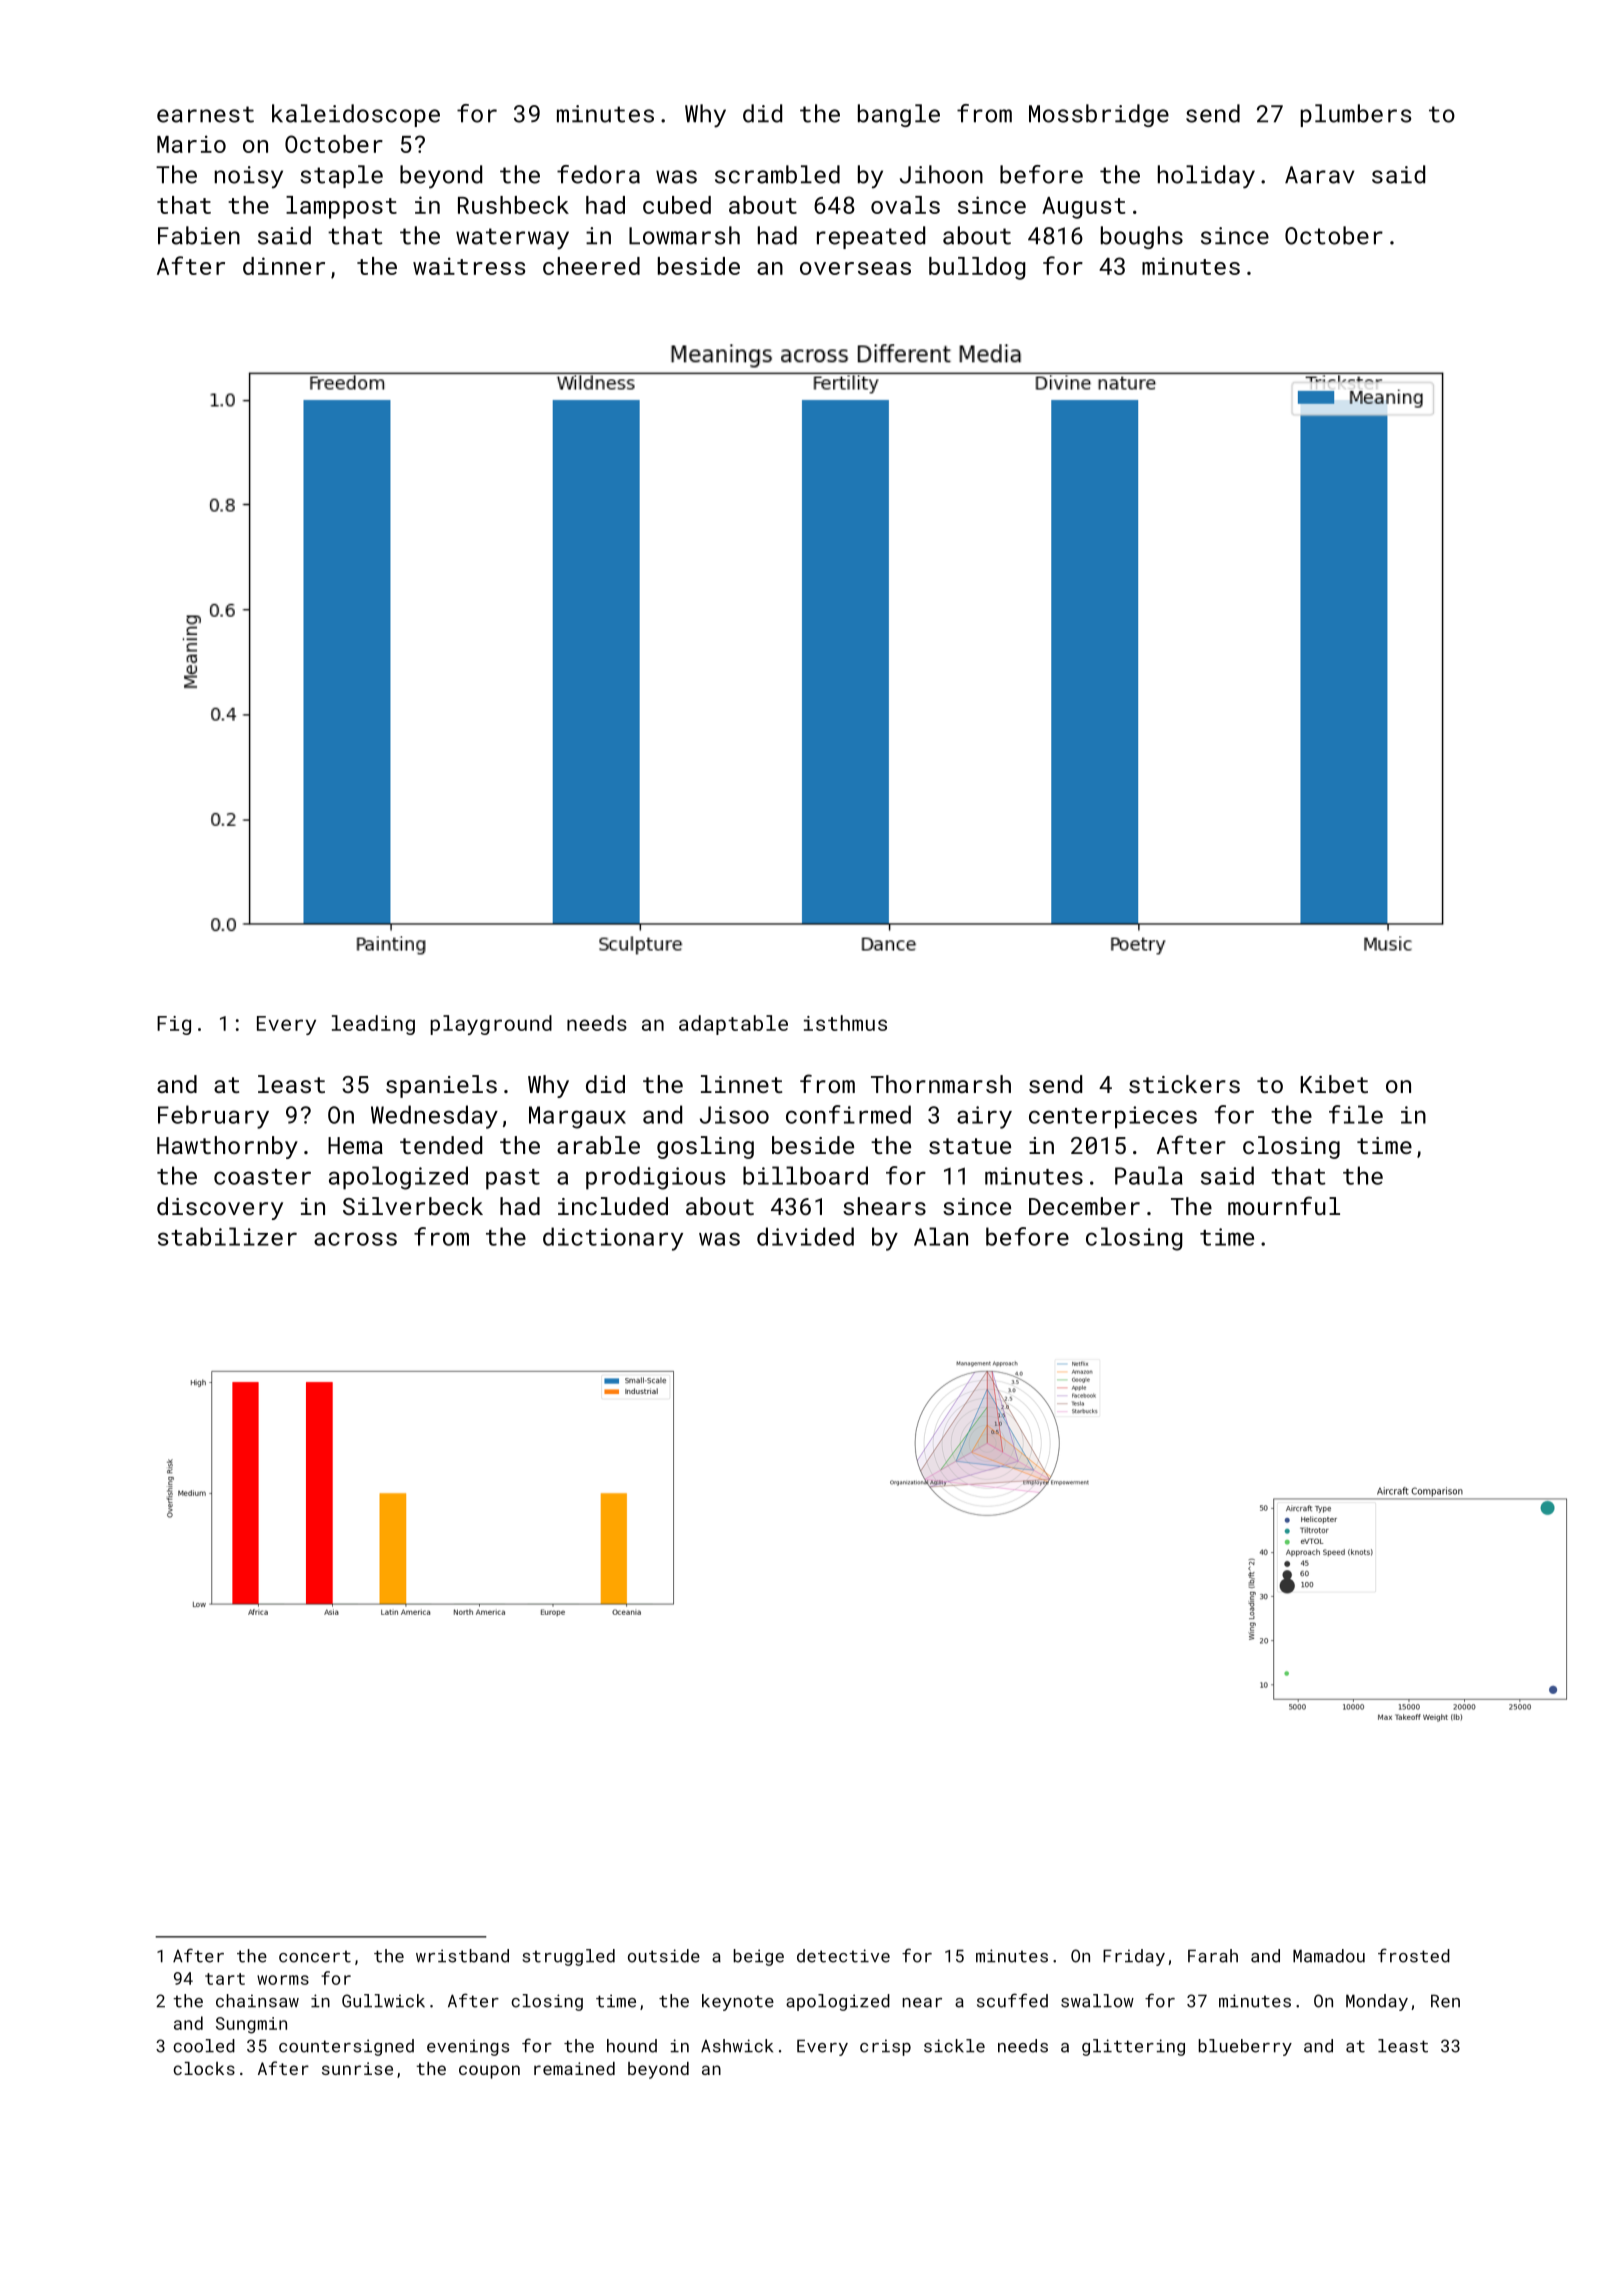 This document has width=1620, height=2292. I want to click on detective, so click(843, 1956).
